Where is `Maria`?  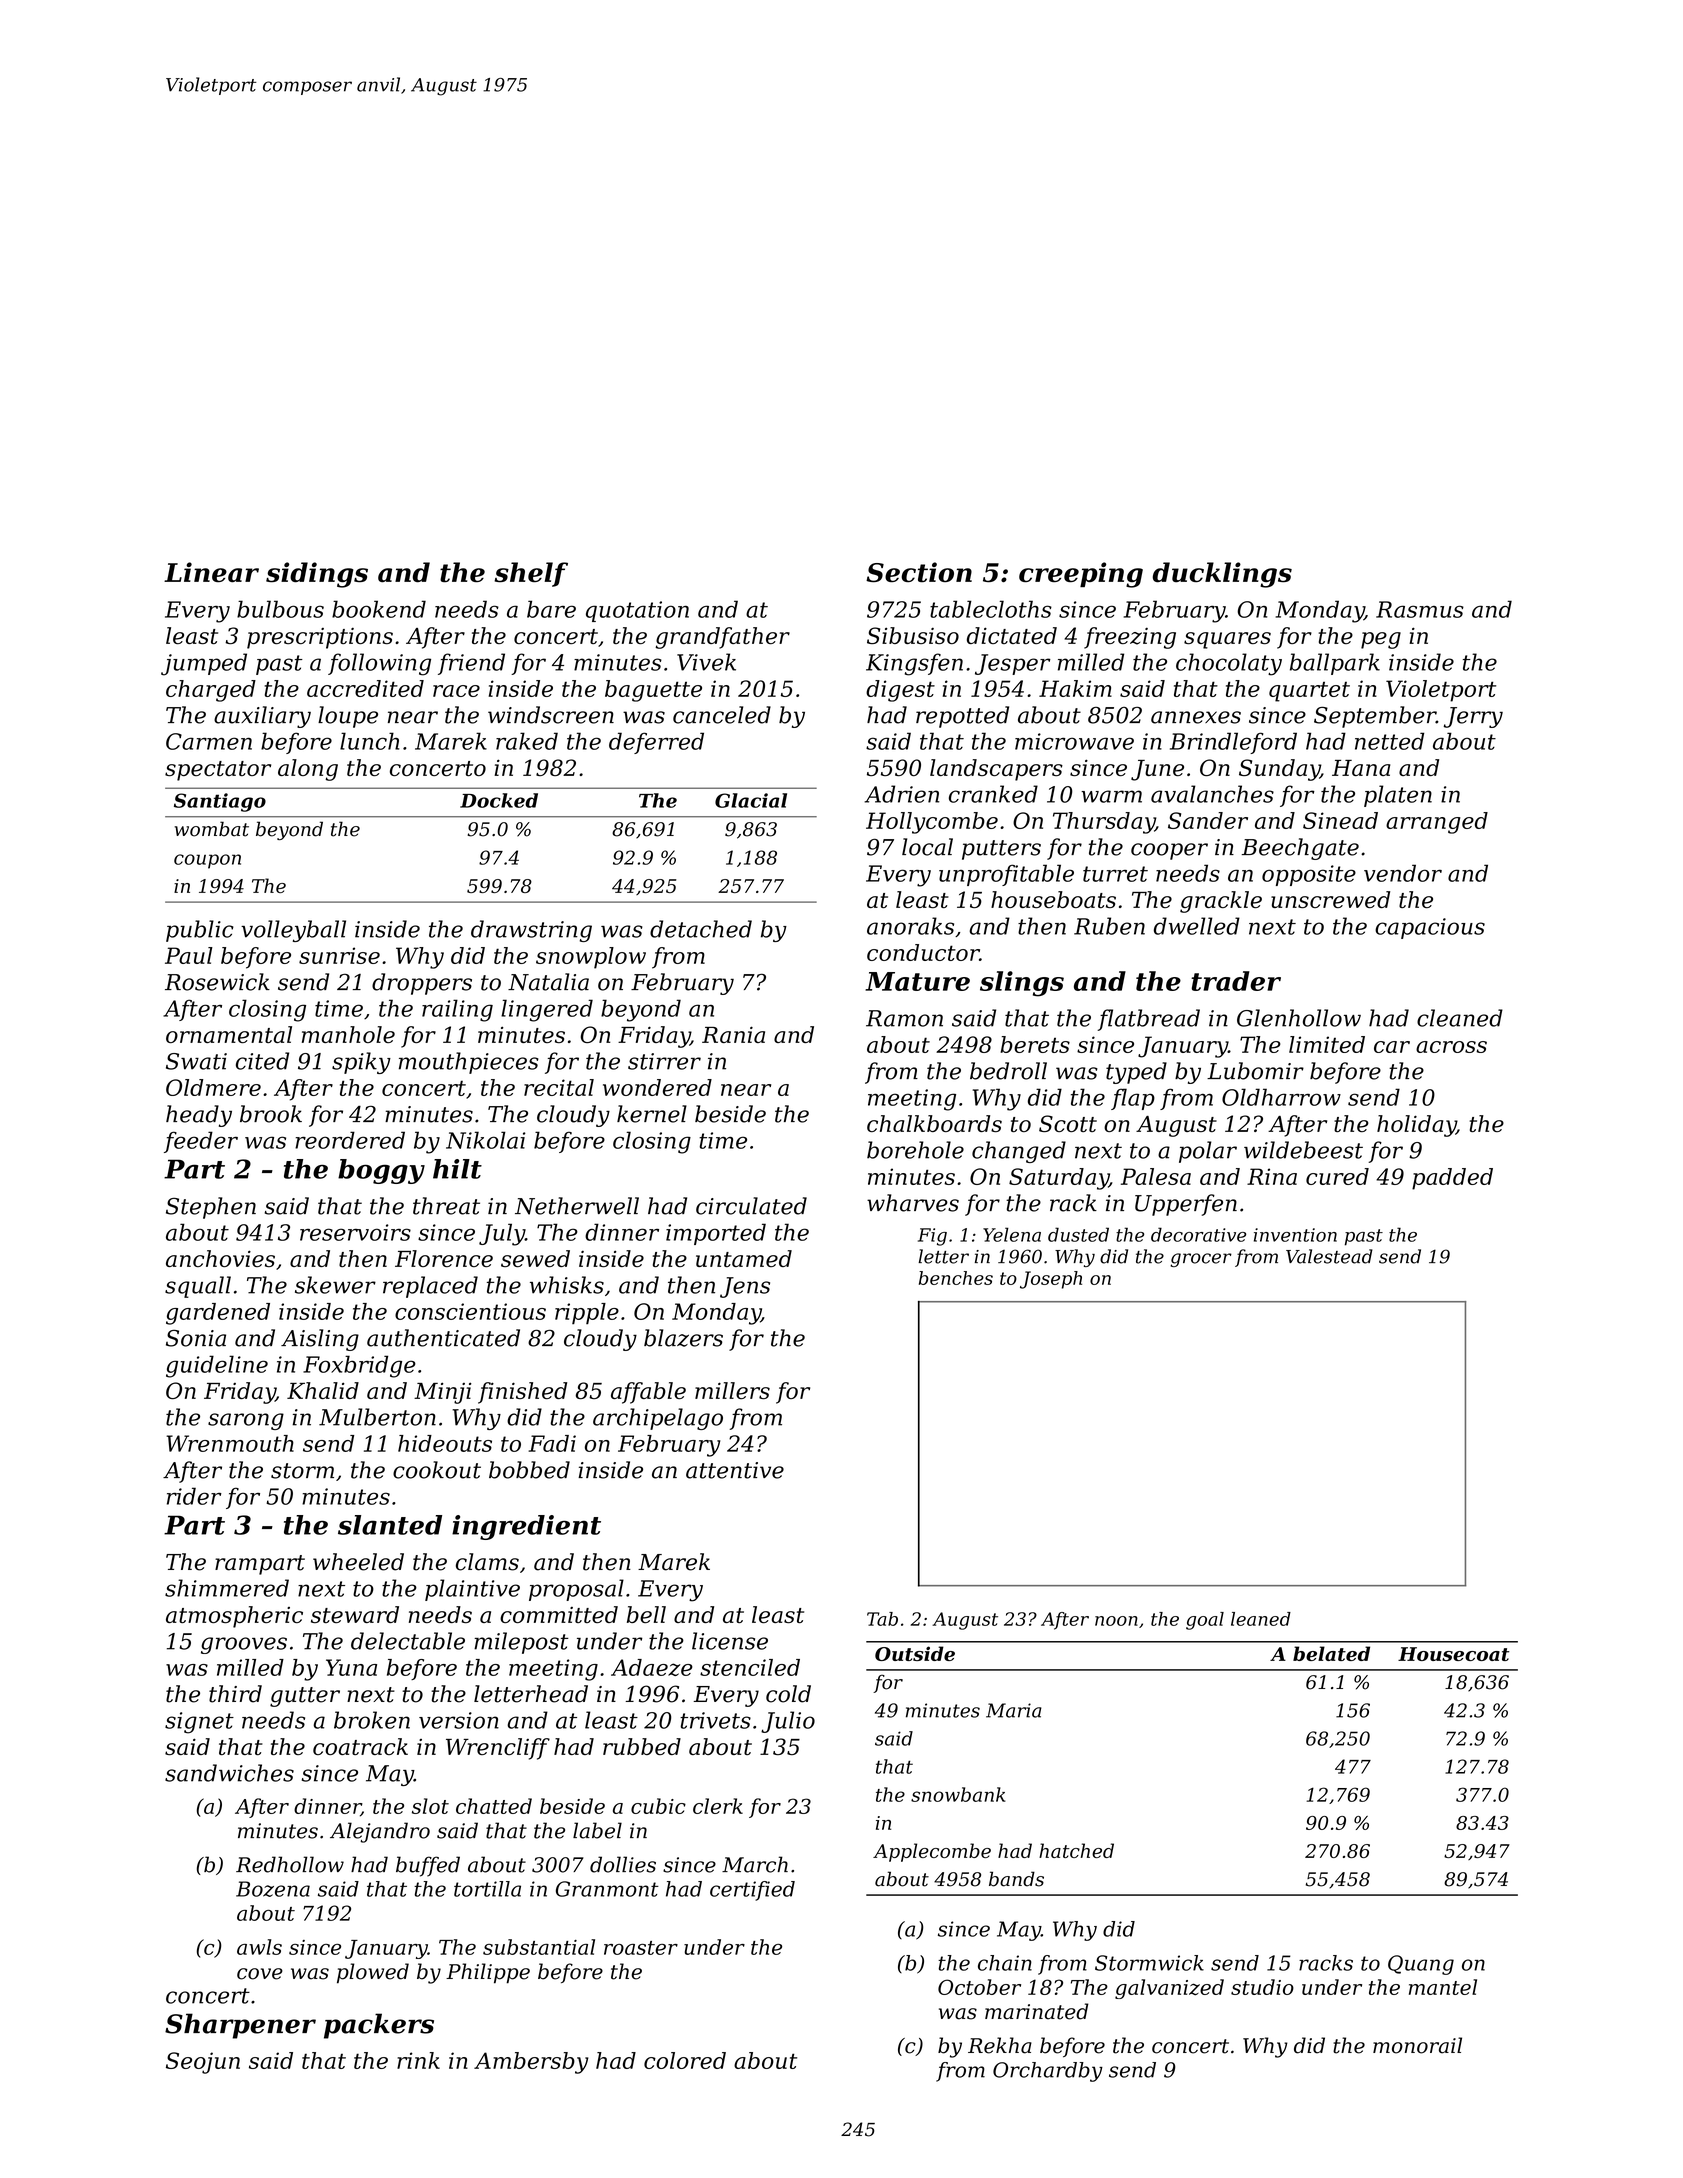
Maria is located at coordinates (1014, 1710).
